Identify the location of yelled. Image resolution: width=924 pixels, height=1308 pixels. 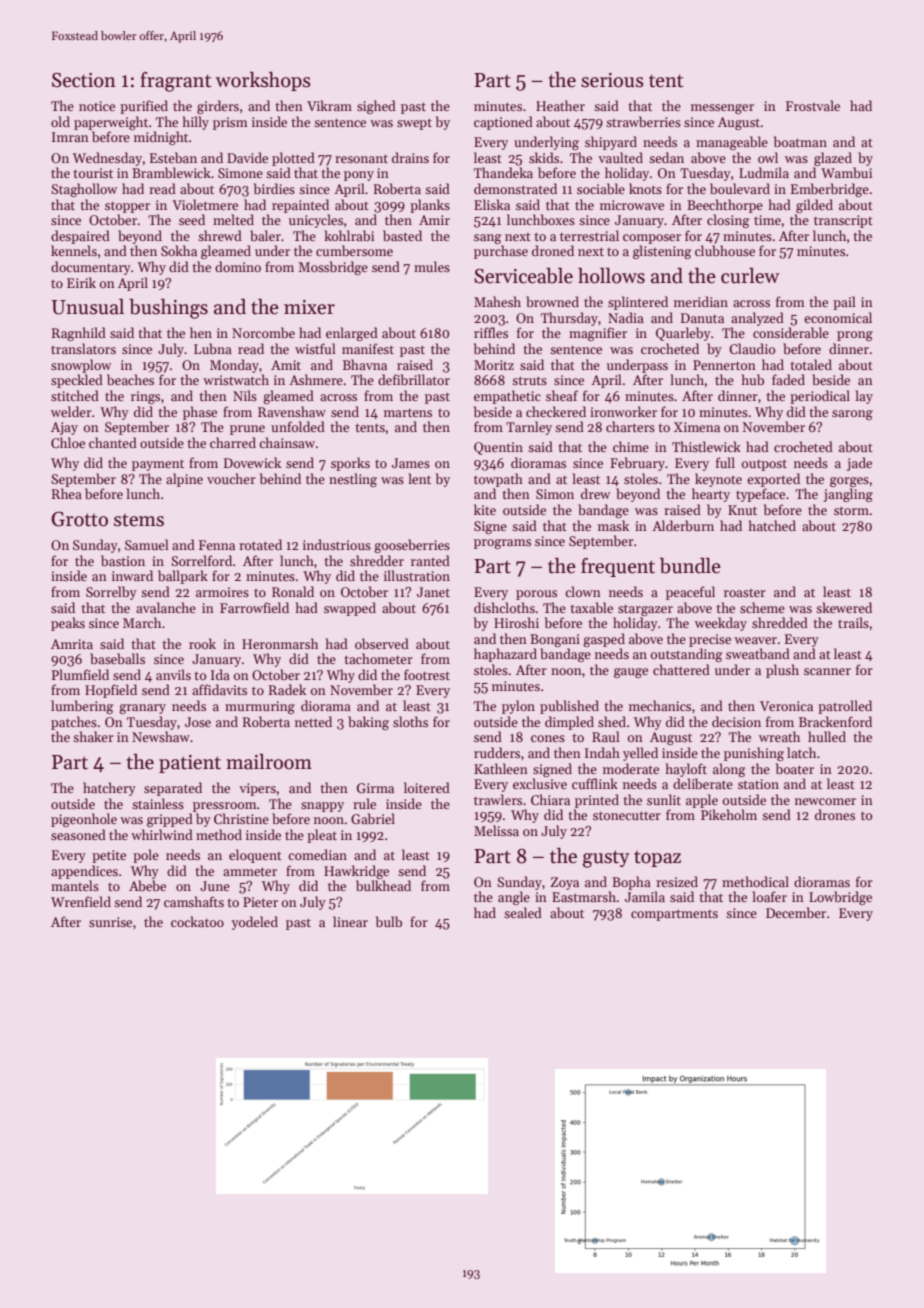
(640, 754).
